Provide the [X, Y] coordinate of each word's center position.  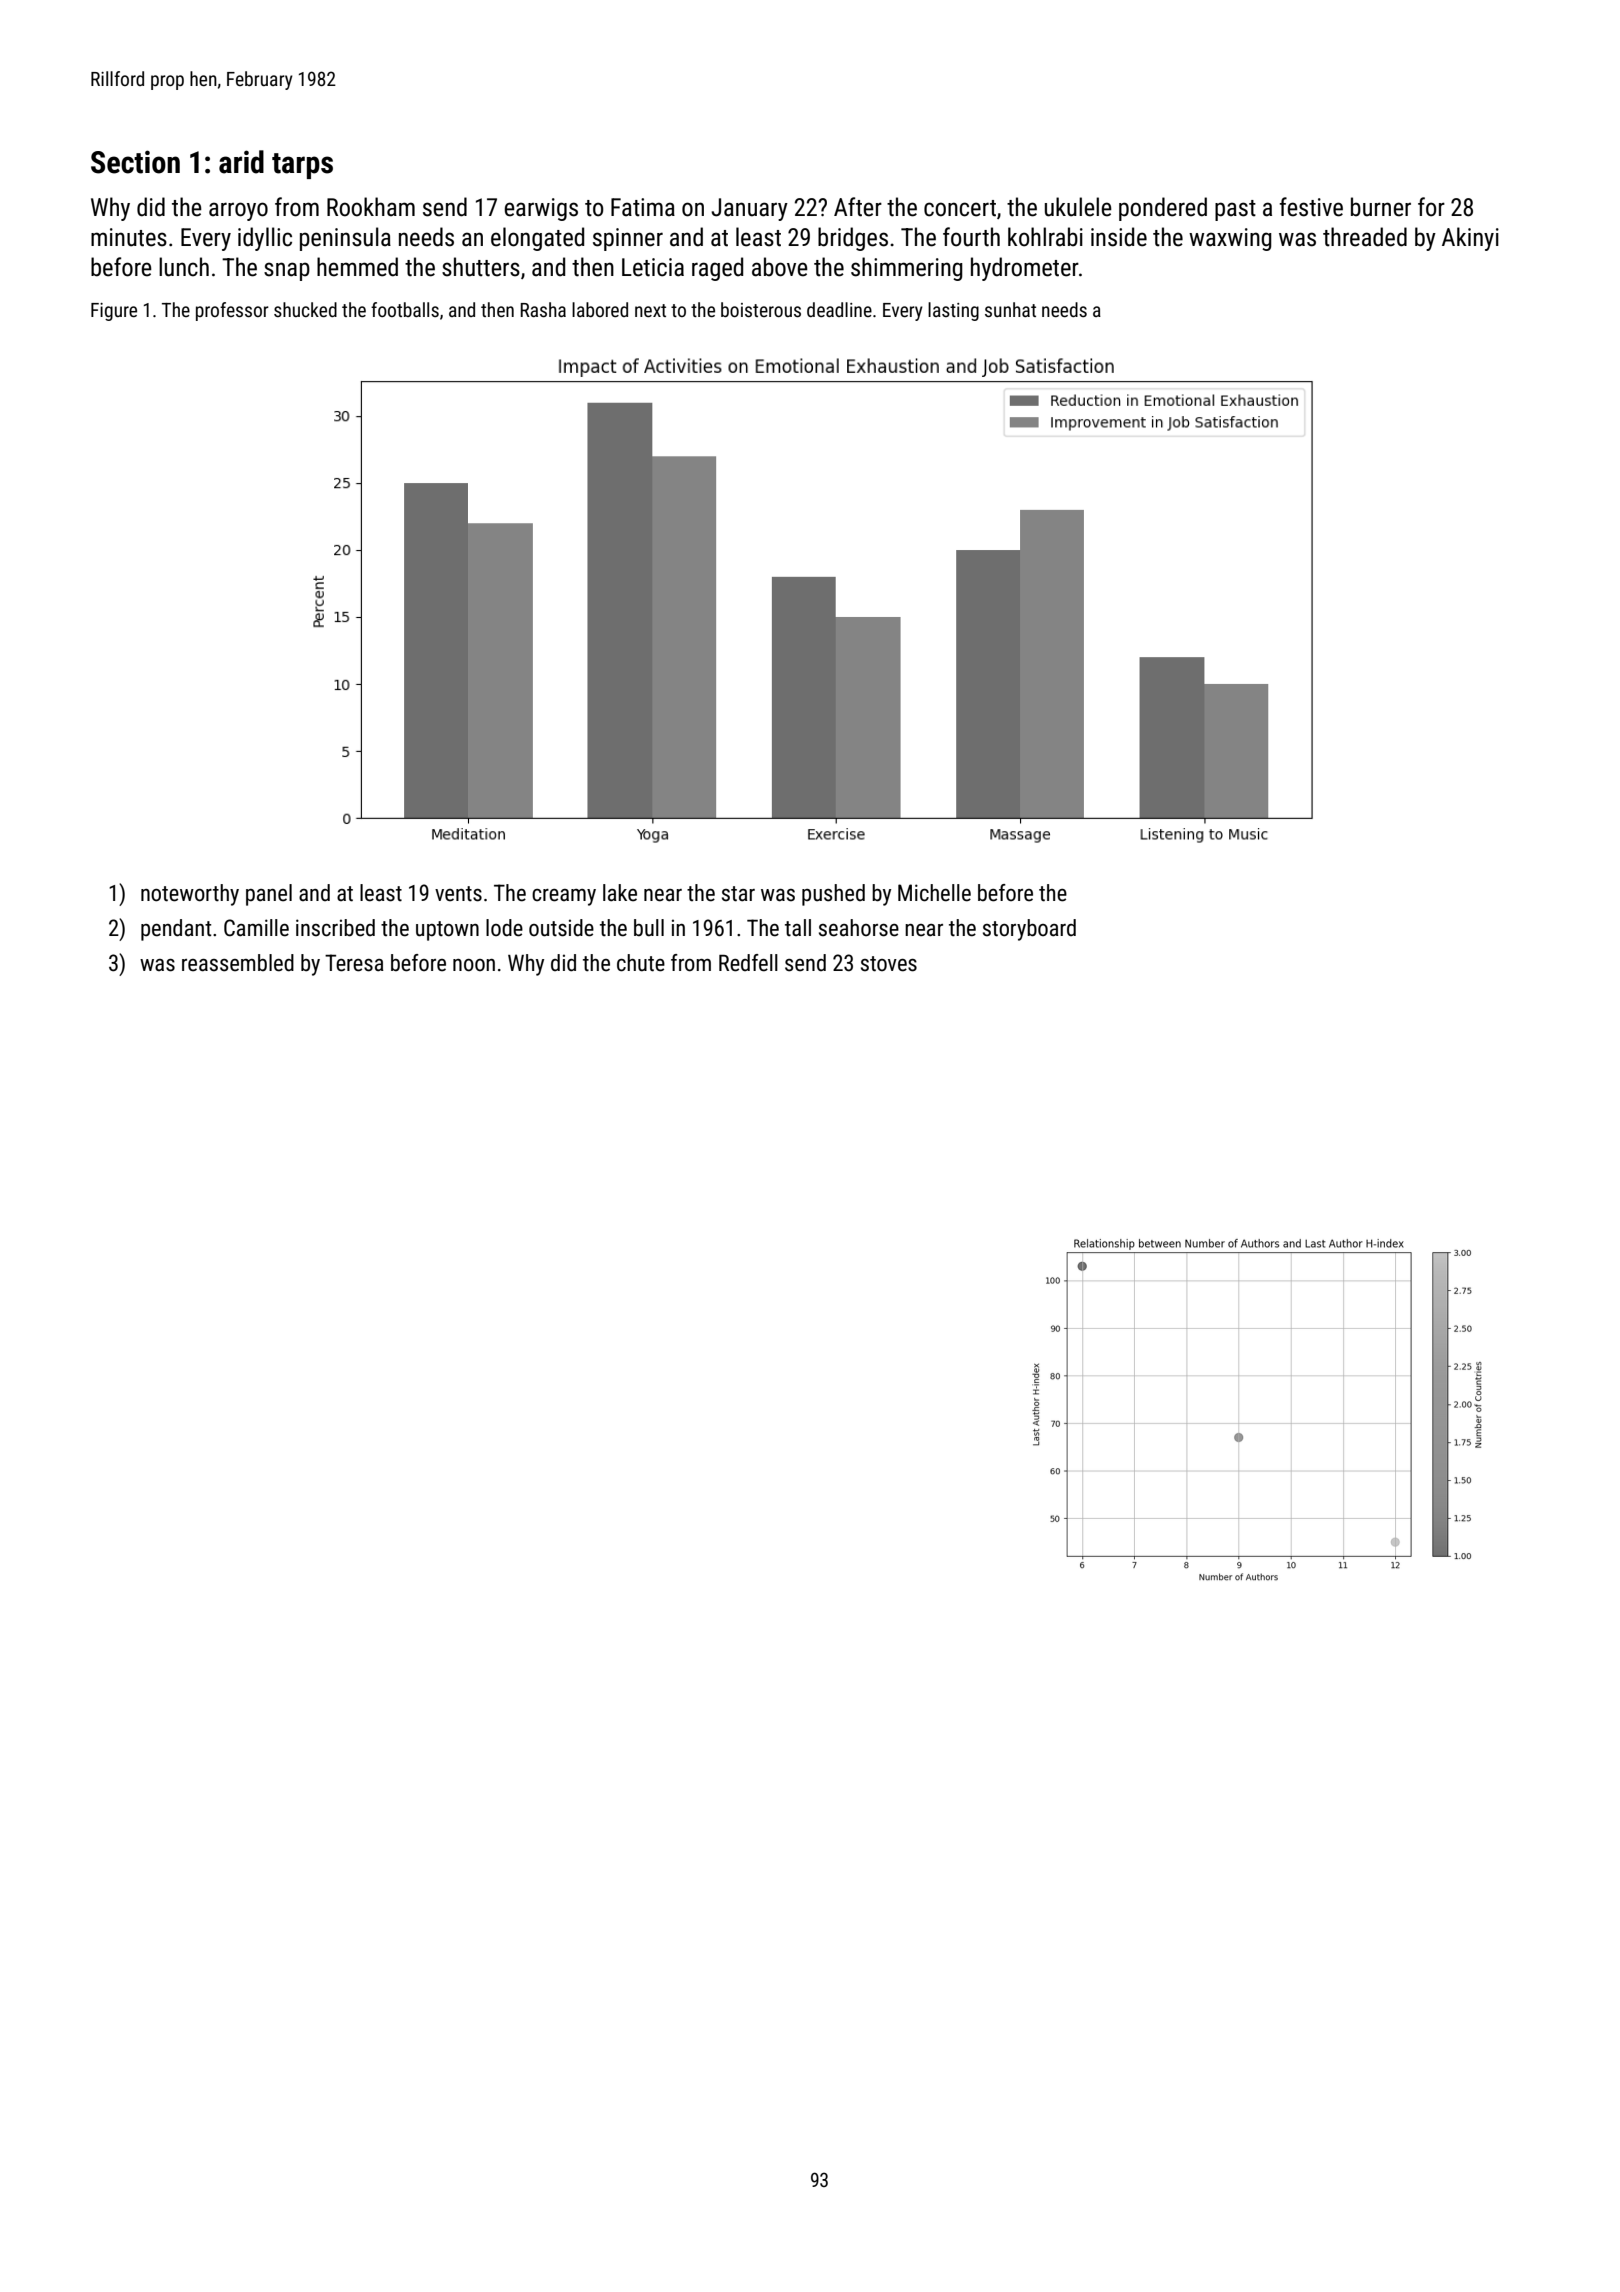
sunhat [1010, 309]
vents [458, 894]
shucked [305, 309]
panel [269, 895]
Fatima [643, 207]
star [738, 894]
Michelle [934, 893]
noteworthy [190, 895]
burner [1381, 207]
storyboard [1029, 930]
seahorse [859, 928]
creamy [564, 897]
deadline [839, 309]
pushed [833, 895]
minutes [129, 237]
